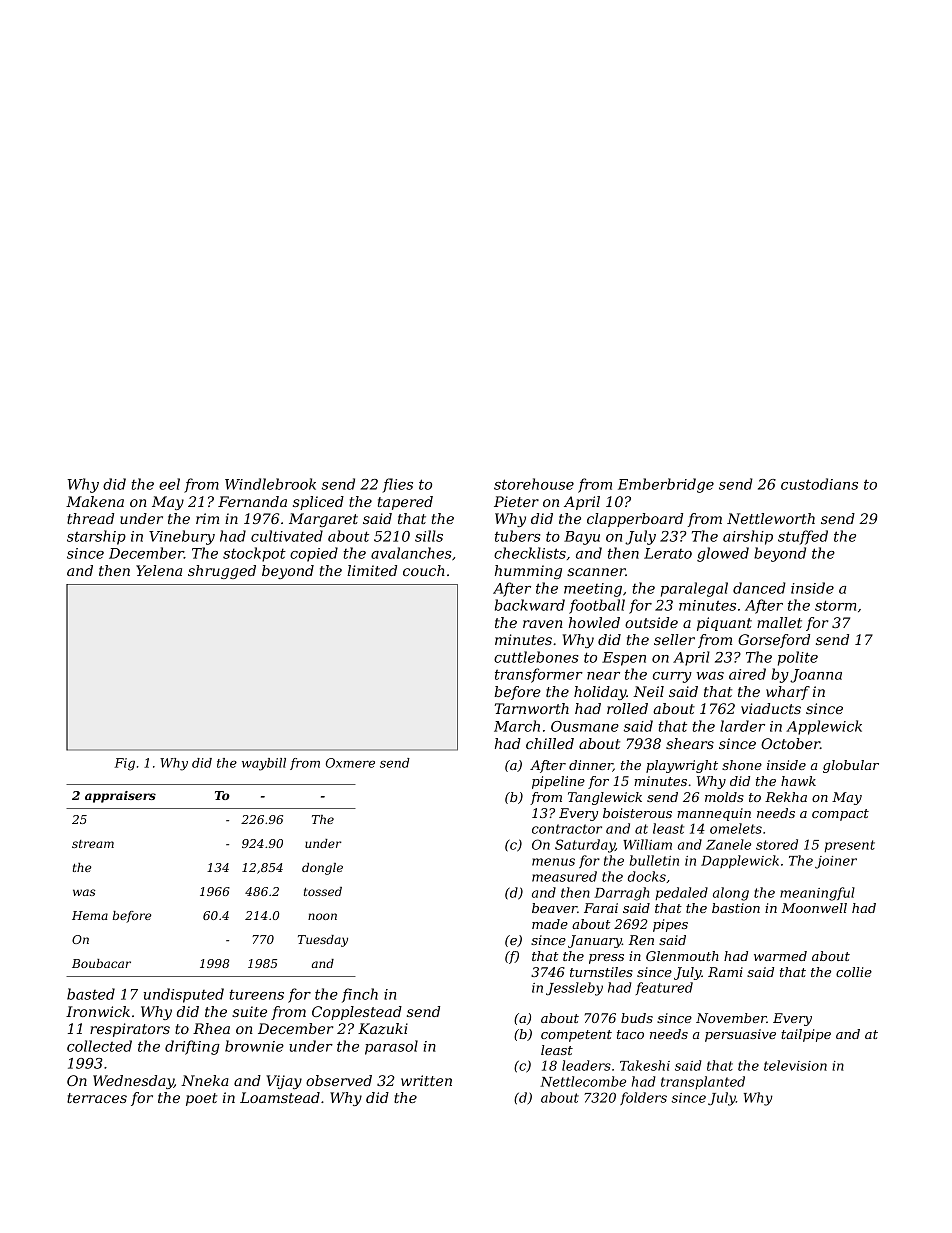  What do you see at coordinates (694, 589) in the document?
I see `paralegal` at bounding box center [694, 589].
